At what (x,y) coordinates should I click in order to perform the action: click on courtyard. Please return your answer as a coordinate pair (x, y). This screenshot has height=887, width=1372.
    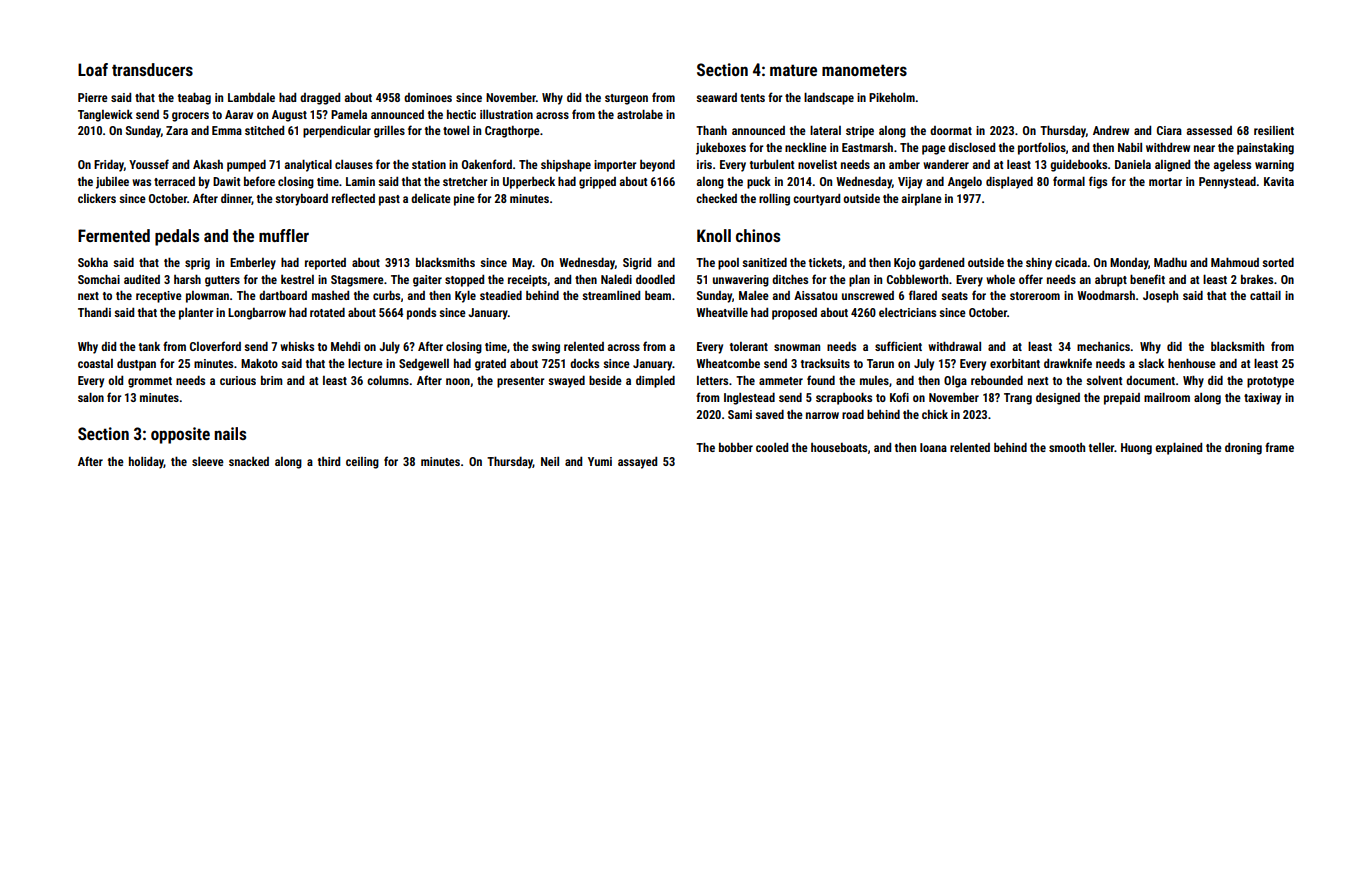
    Looking at the image, I should click on (816, 200).
